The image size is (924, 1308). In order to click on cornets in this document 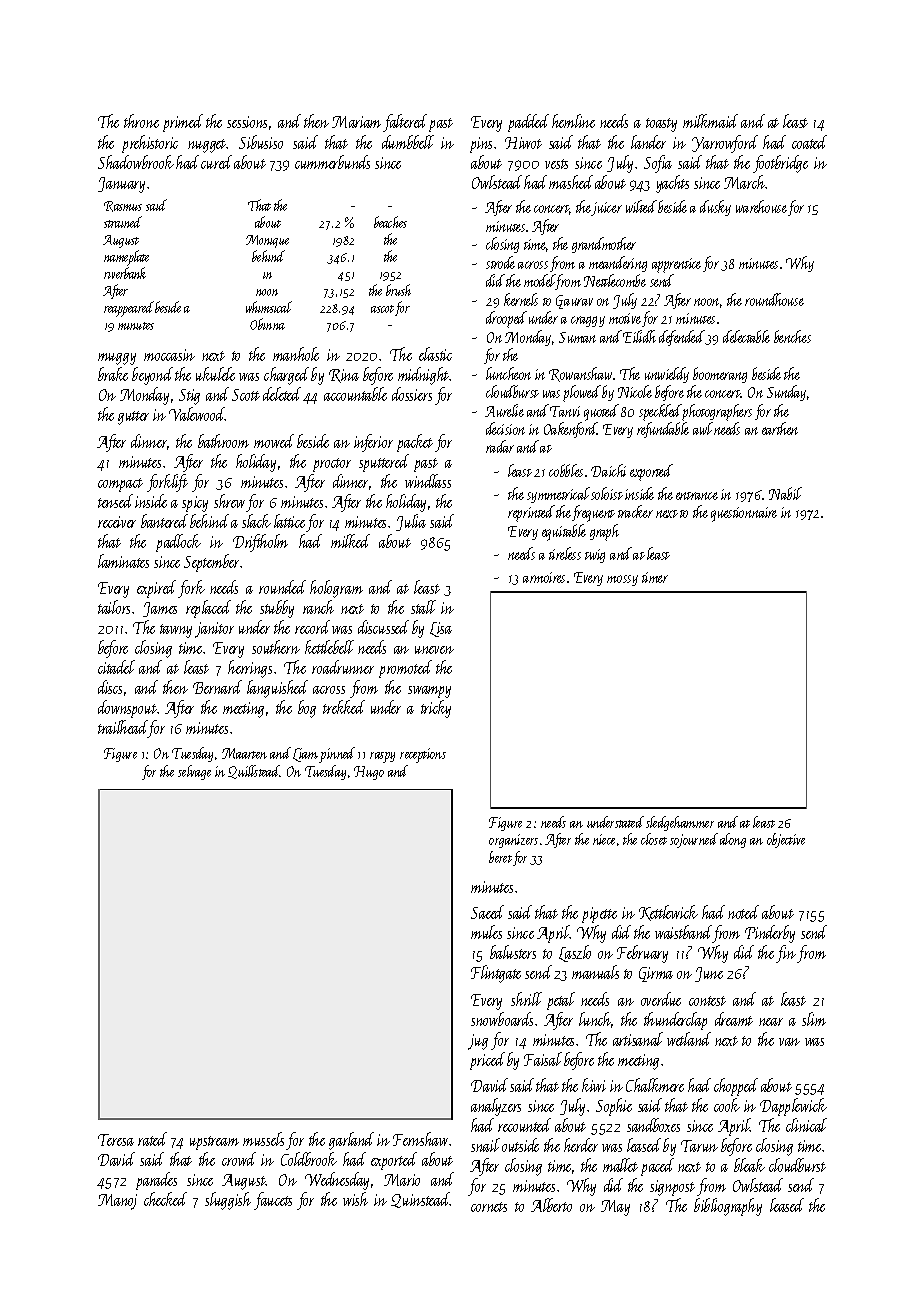, I will do `click(489, 1207)`.
